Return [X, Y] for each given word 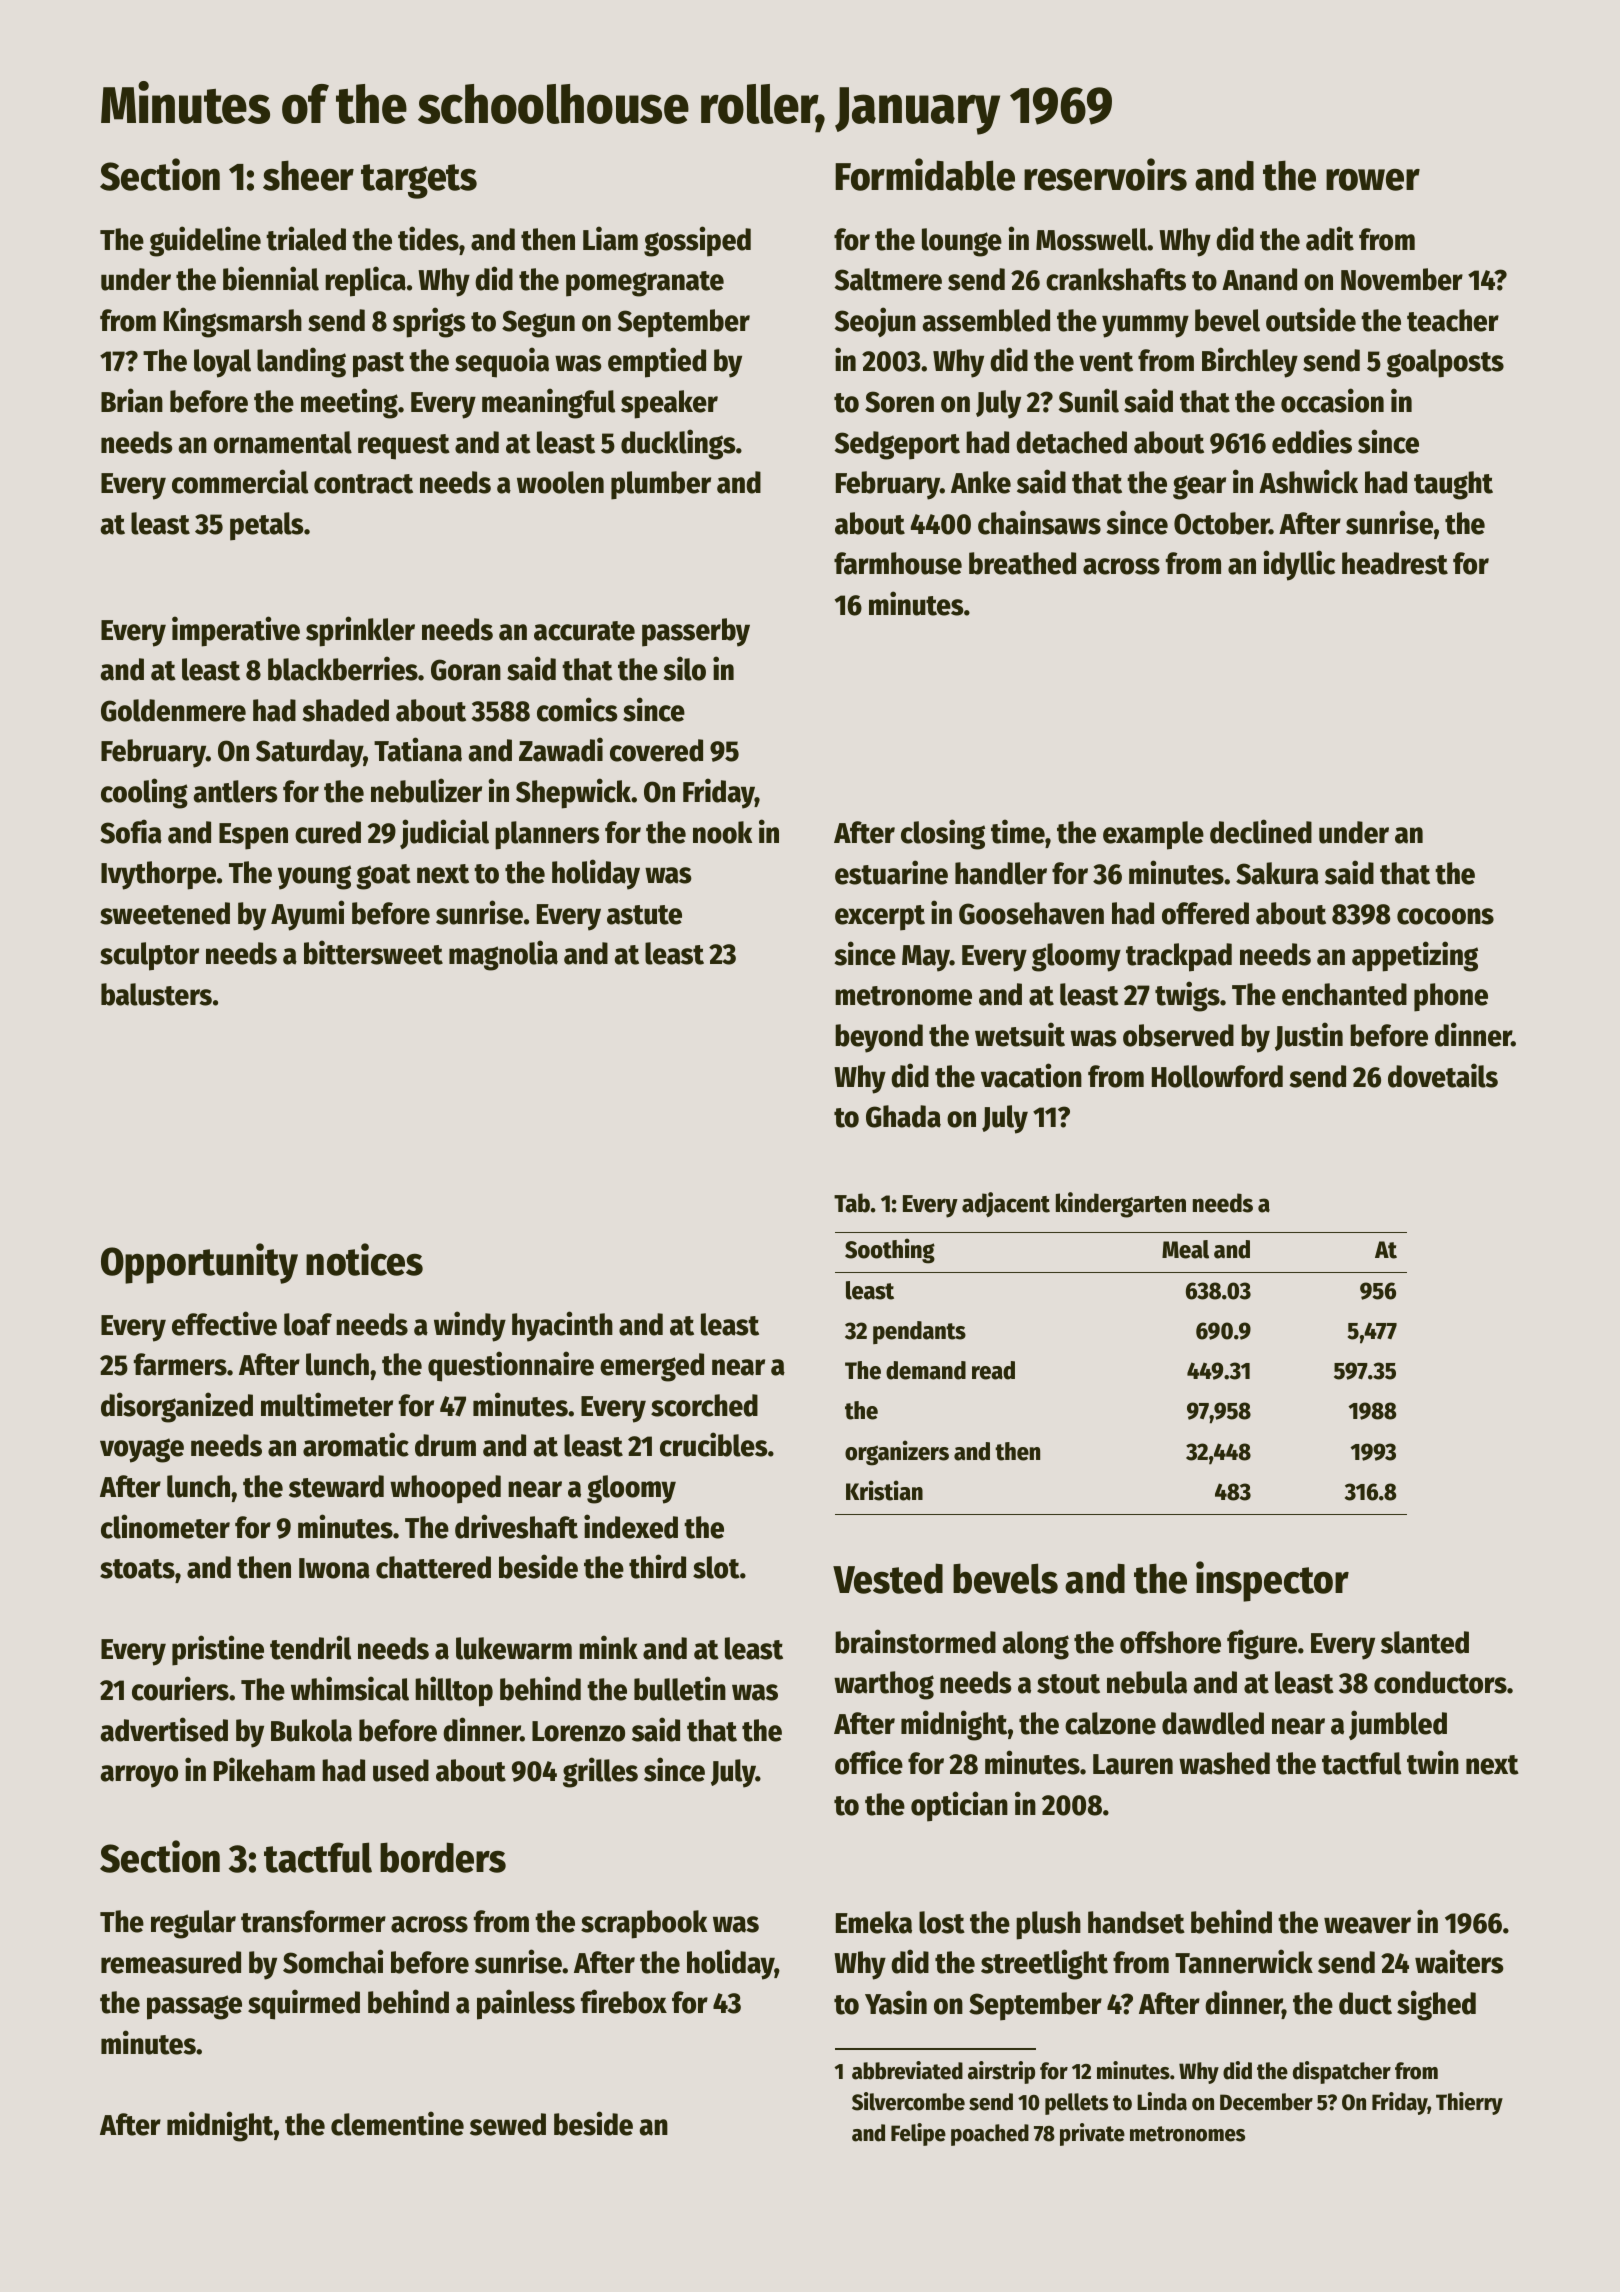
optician [959, 1806]
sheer [308, 175]
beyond [879, 1038]
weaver [1367, 1925]
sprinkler [360, 631]
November [1402, 279]
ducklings [678, 444]
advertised [164, 1729]
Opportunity [199, 1263]
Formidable [925, 174]
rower [1373, 180]
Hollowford [1217, 1076]
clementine [397, 2123]
